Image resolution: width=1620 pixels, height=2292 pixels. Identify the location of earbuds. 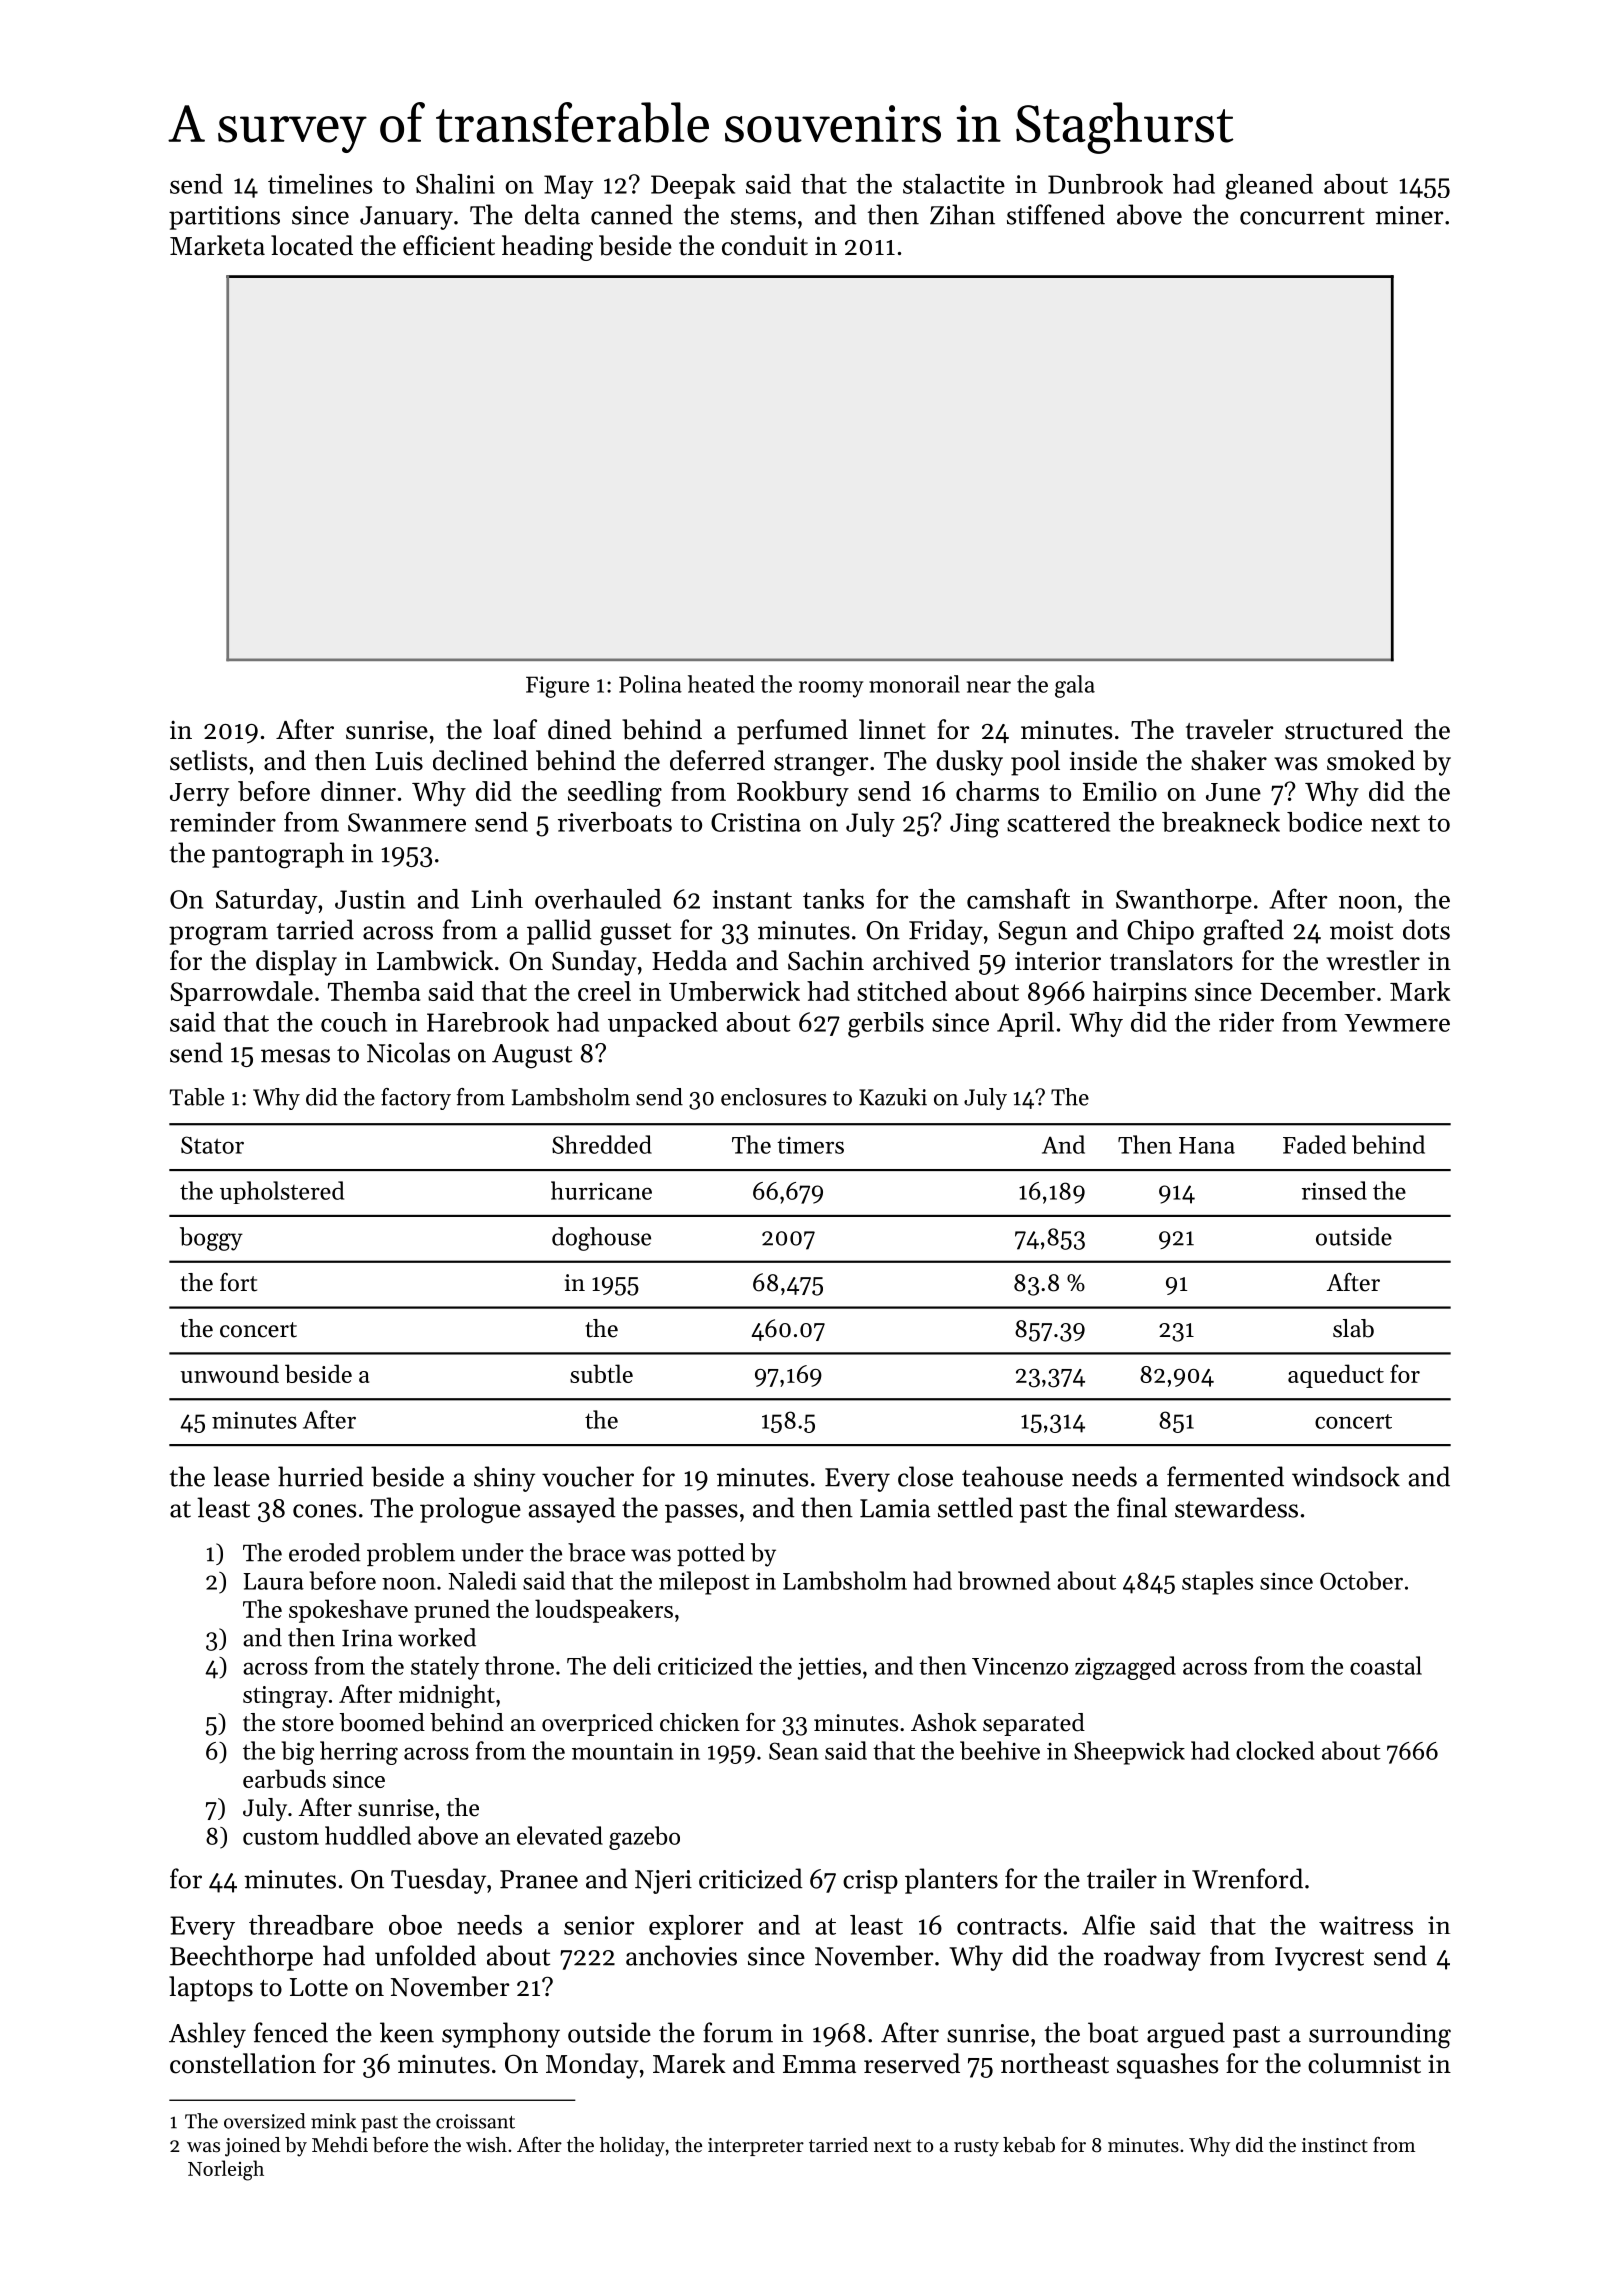
(284, 1778).
